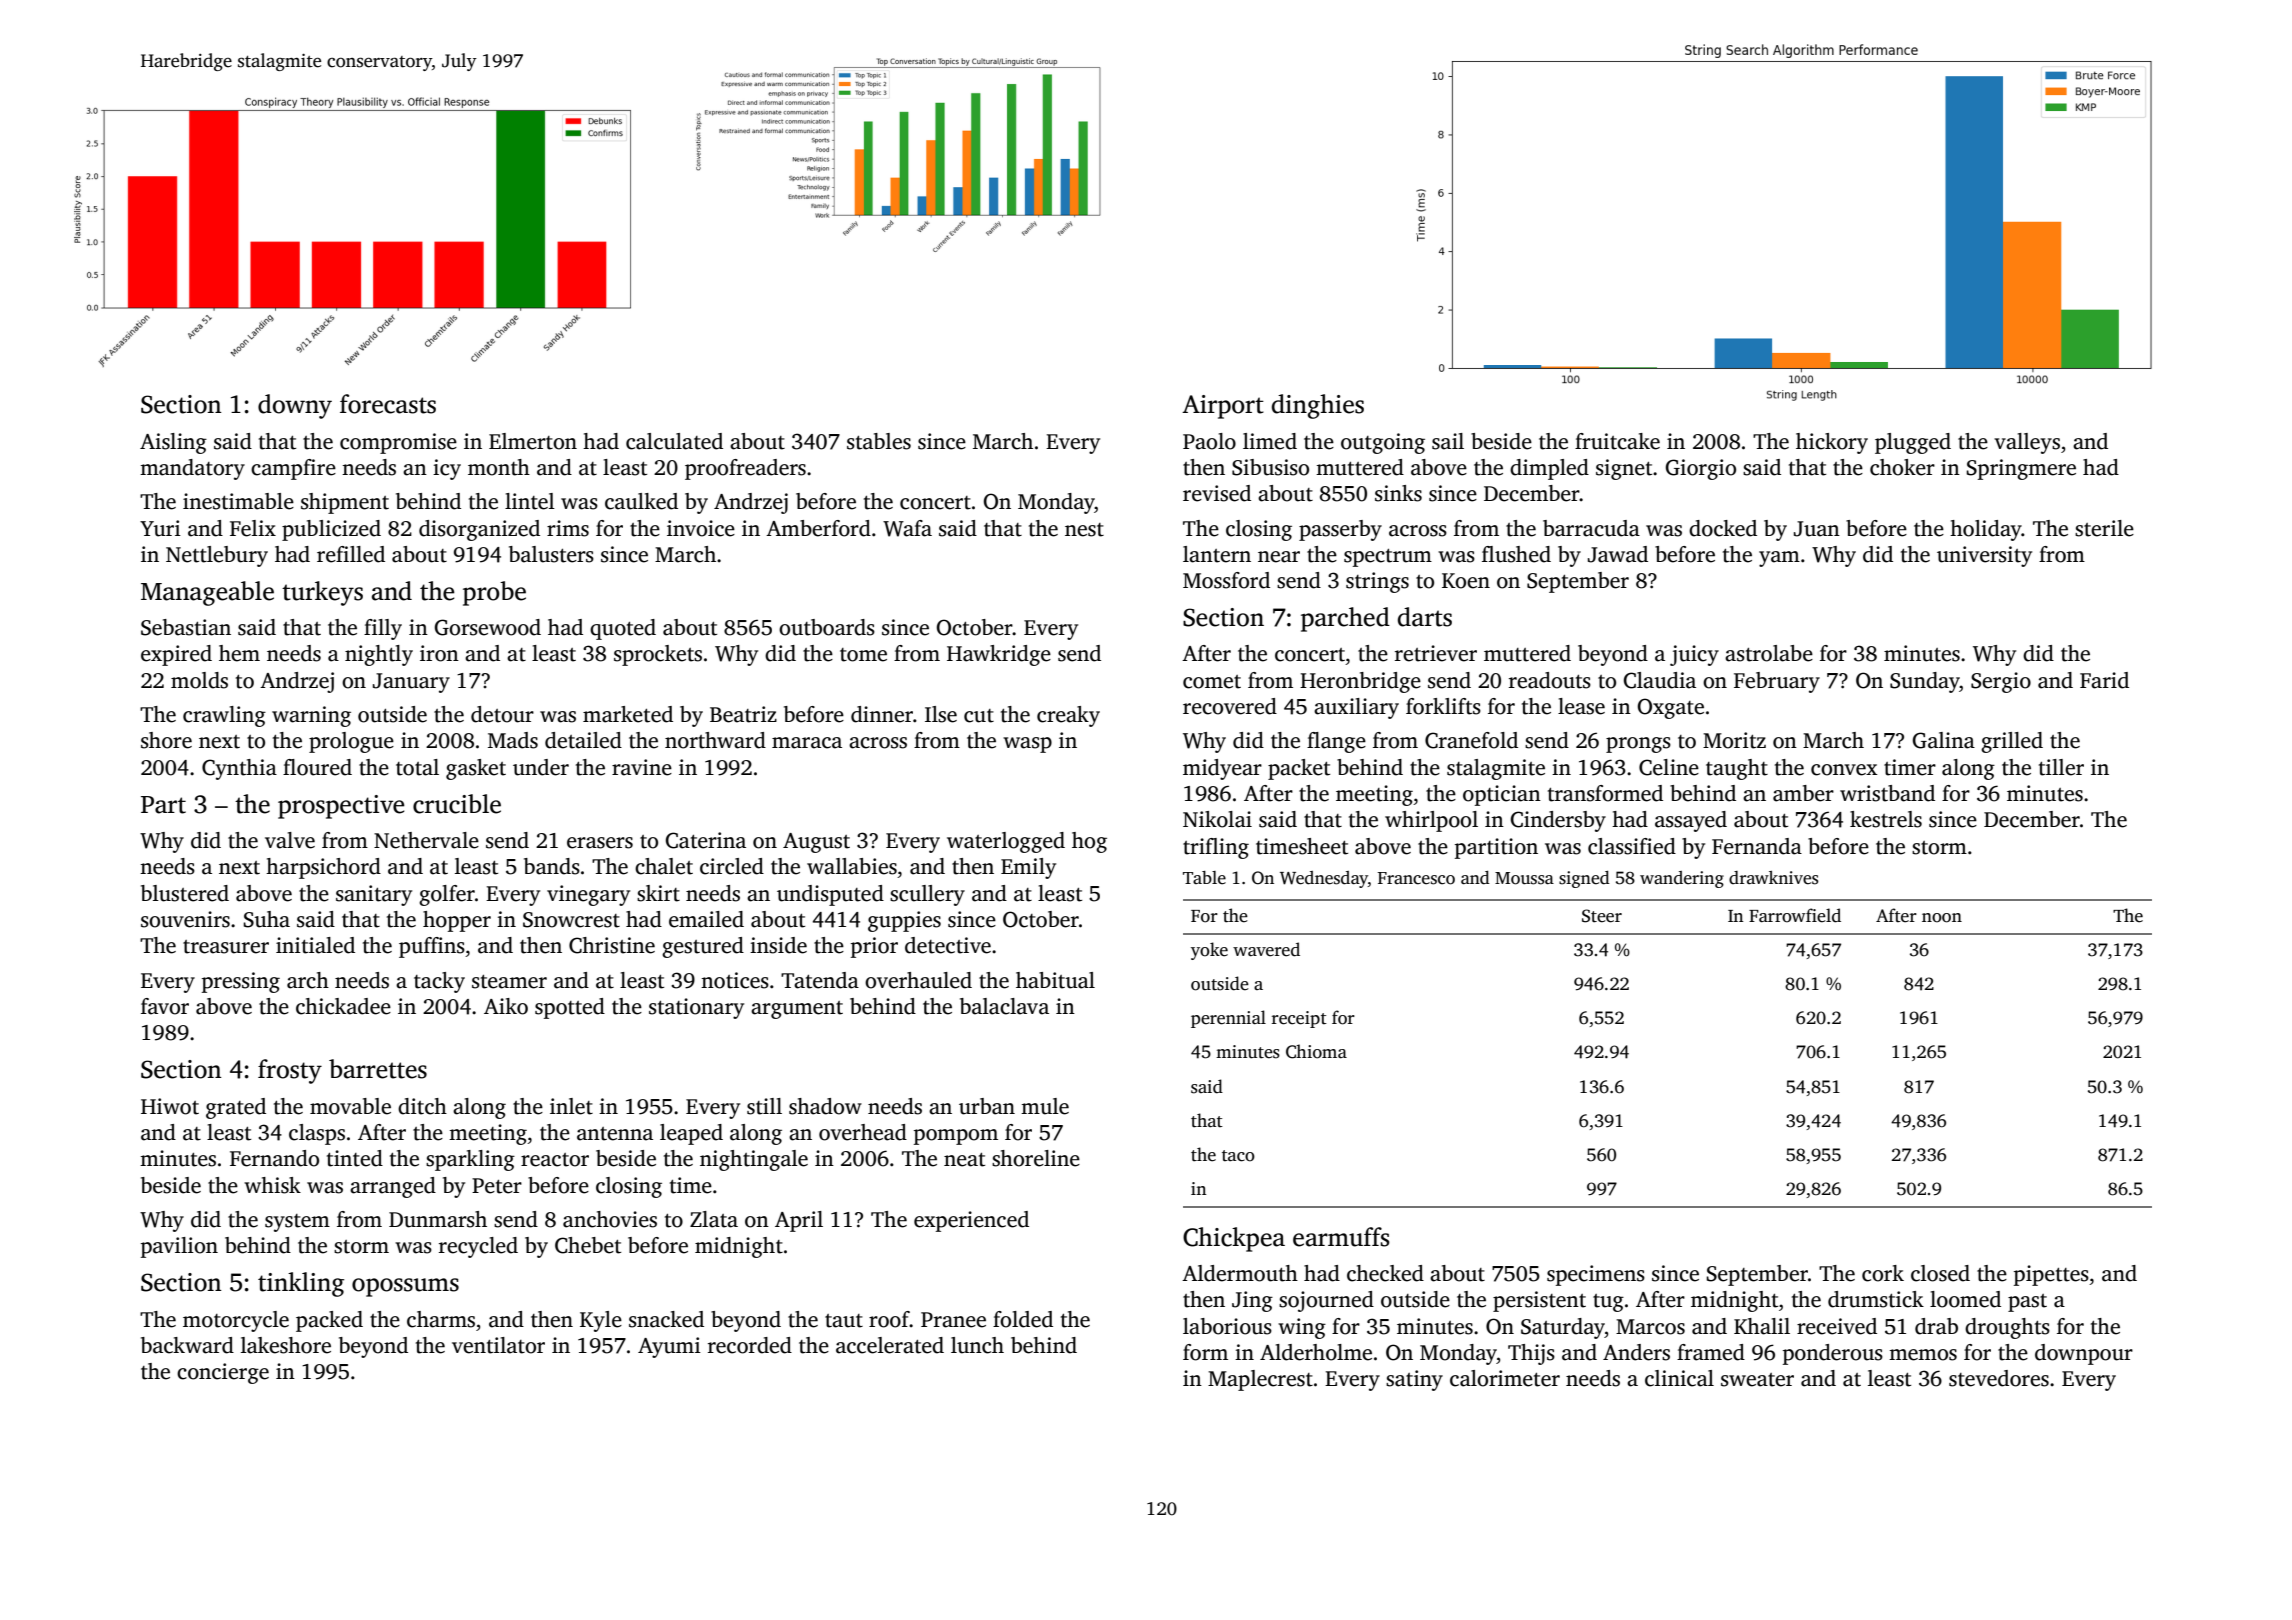  What do you see at coordinates (999, 655) in the screenshot?
I see `Hawkridge` at bounding box center [999, 655].
